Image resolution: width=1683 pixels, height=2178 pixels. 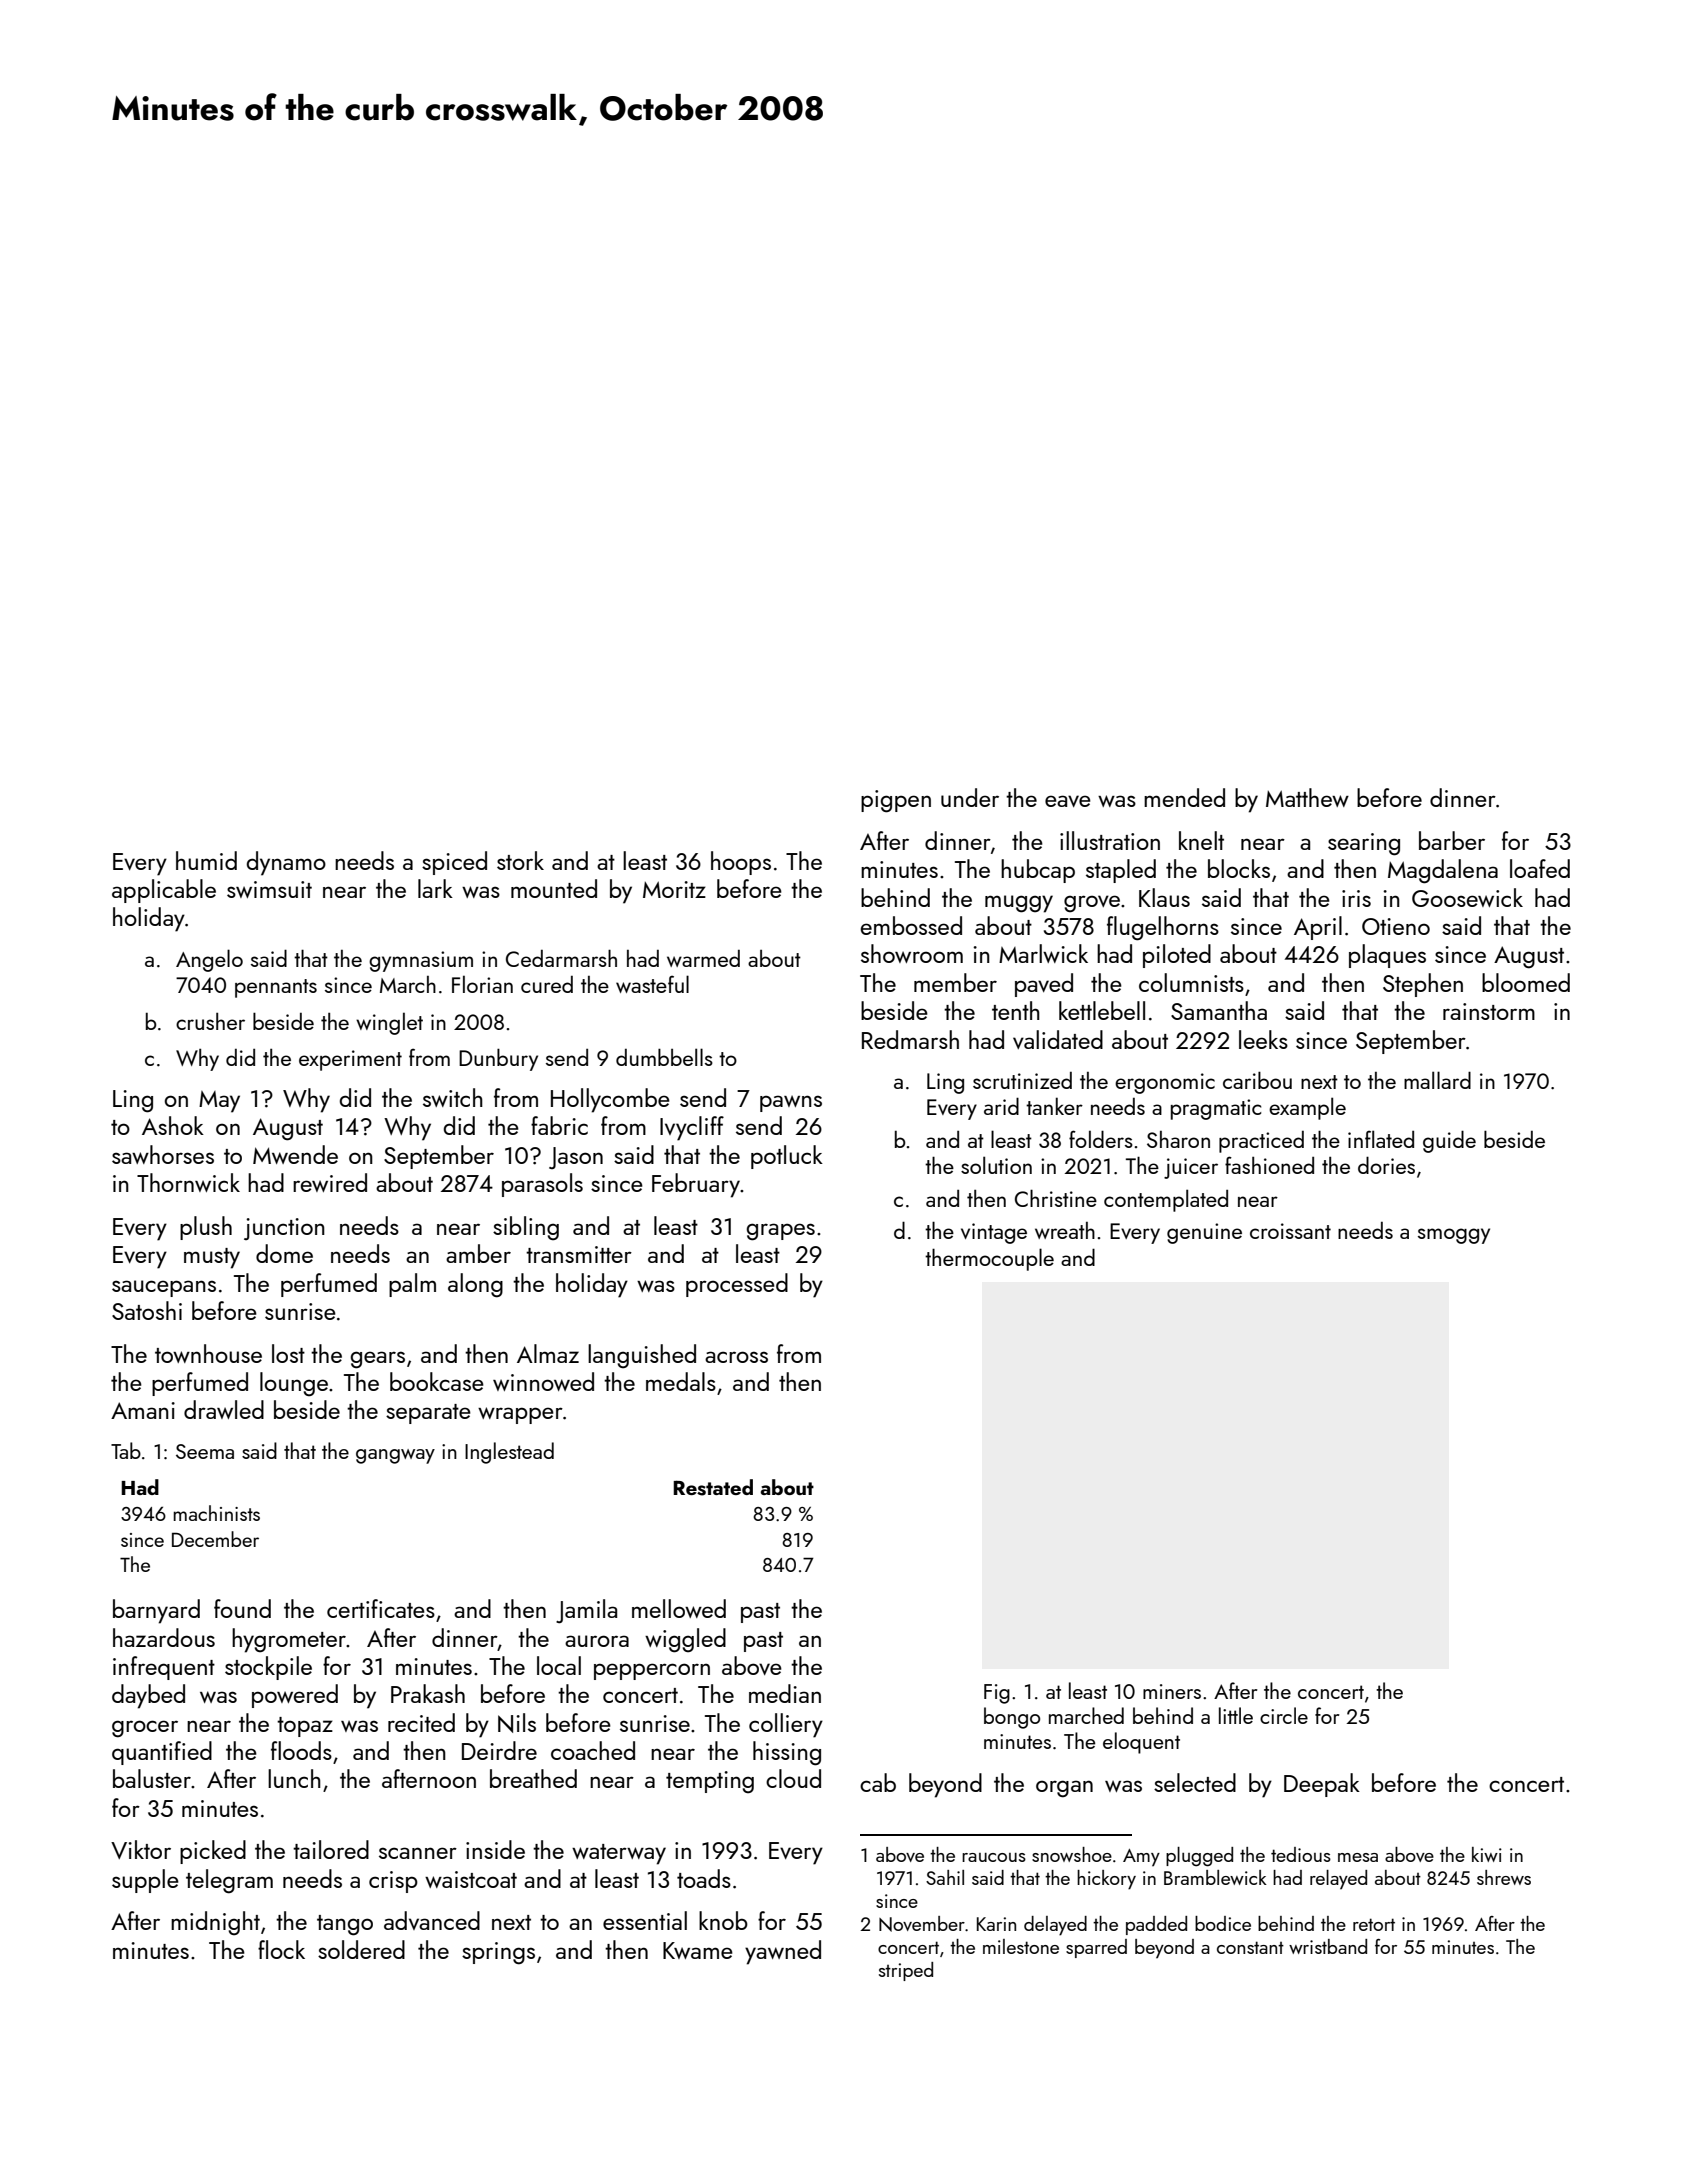 I want to click on picked, so click(x=213, y=1852).
